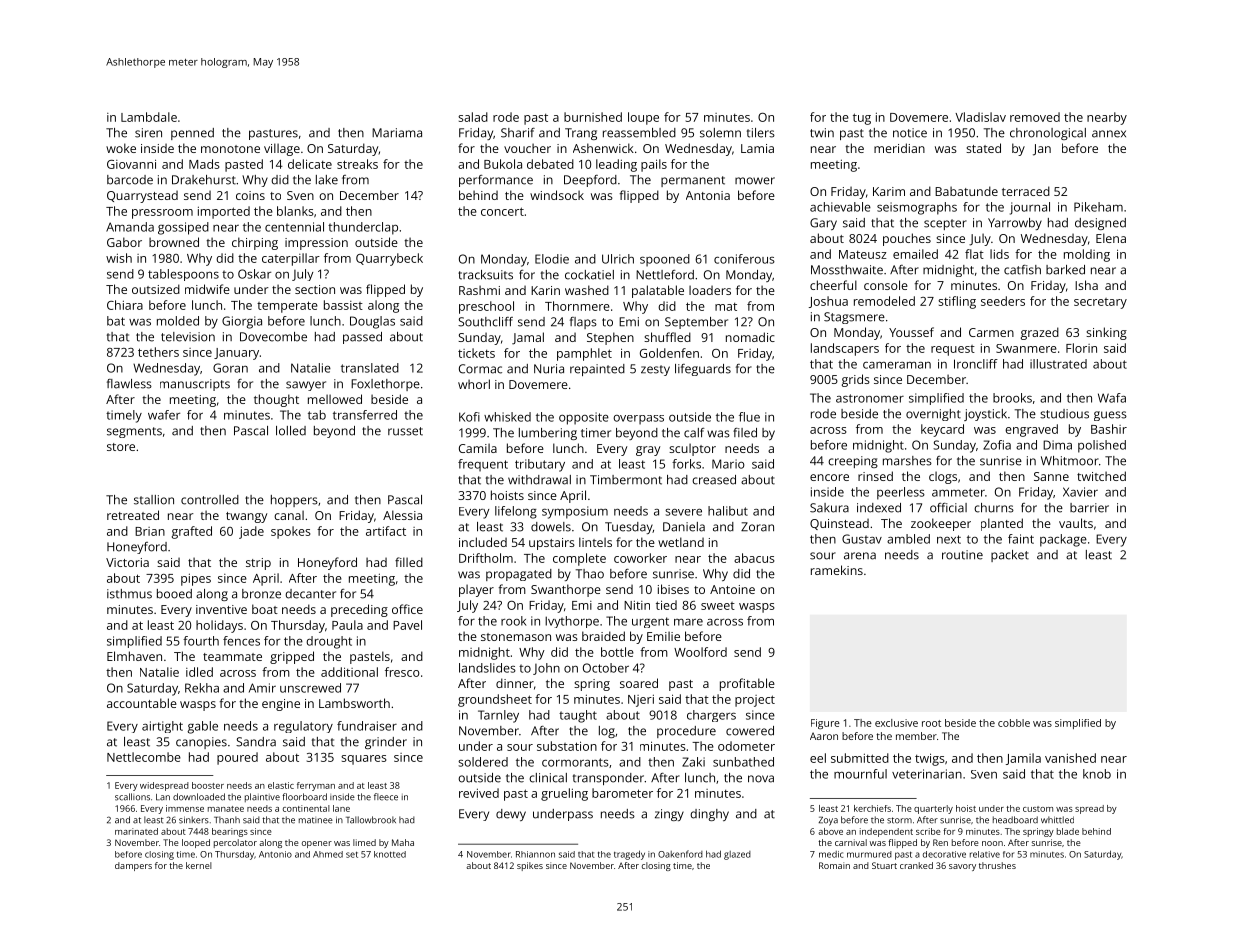 The image size is (1233, 952). What do you see at coordinates (728, 464) in the screenshot?
I see `Mario` at bounding box center [728, 464].
